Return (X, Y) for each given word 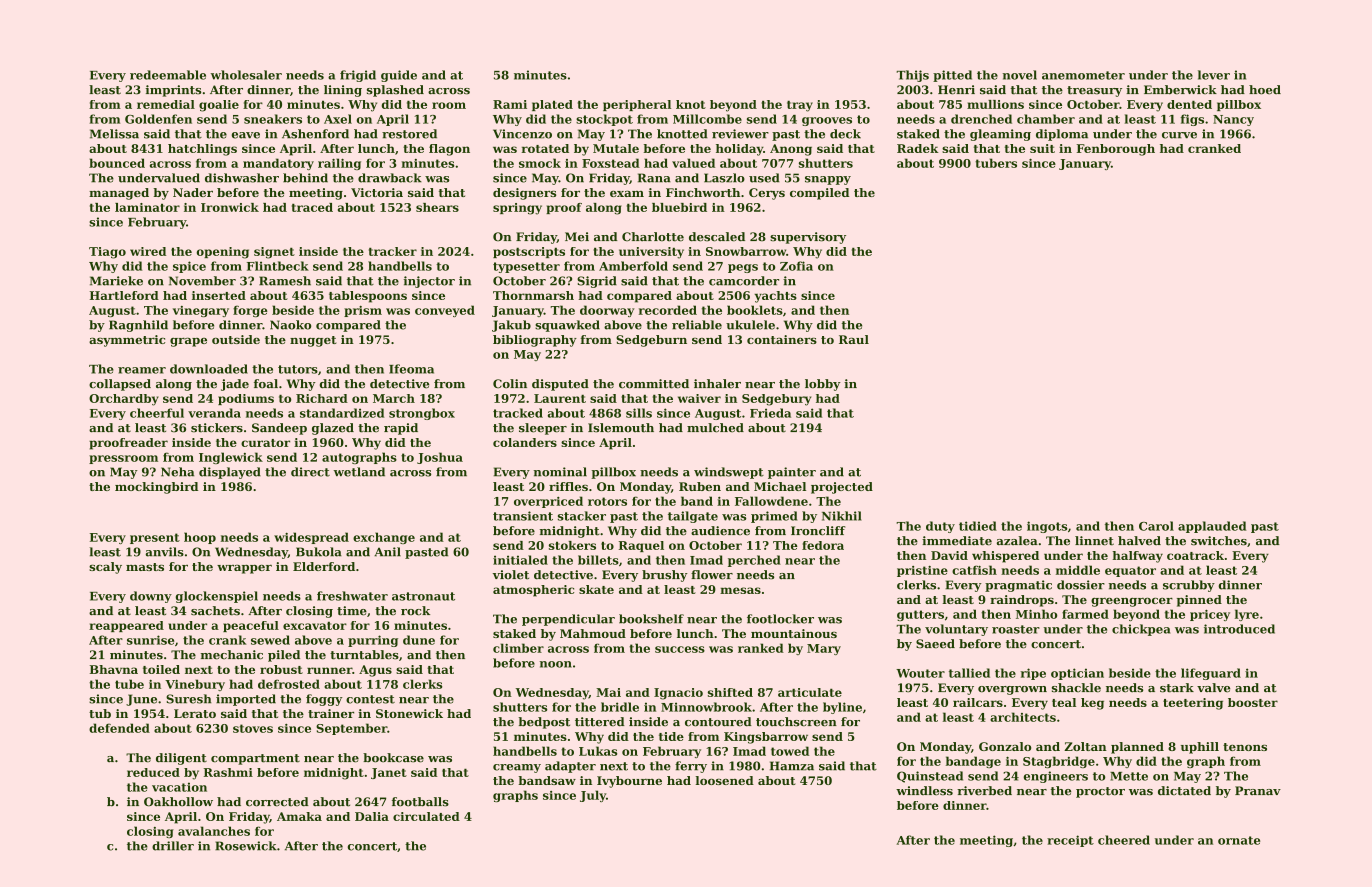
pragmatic (1018, 586)
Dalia (372, 816)
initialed (520, 560)
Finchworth (703, 192)
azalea (1017, 541)
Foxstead (611, 163)
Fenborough (1116, 150)
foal (266, 384)
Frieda (770, 413)
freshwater (352, 596)
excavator (315, 626)
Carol (1156, 526)
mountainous (794, 633)
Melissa (114, 134)
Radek (918, 148)
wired (148, 251)
